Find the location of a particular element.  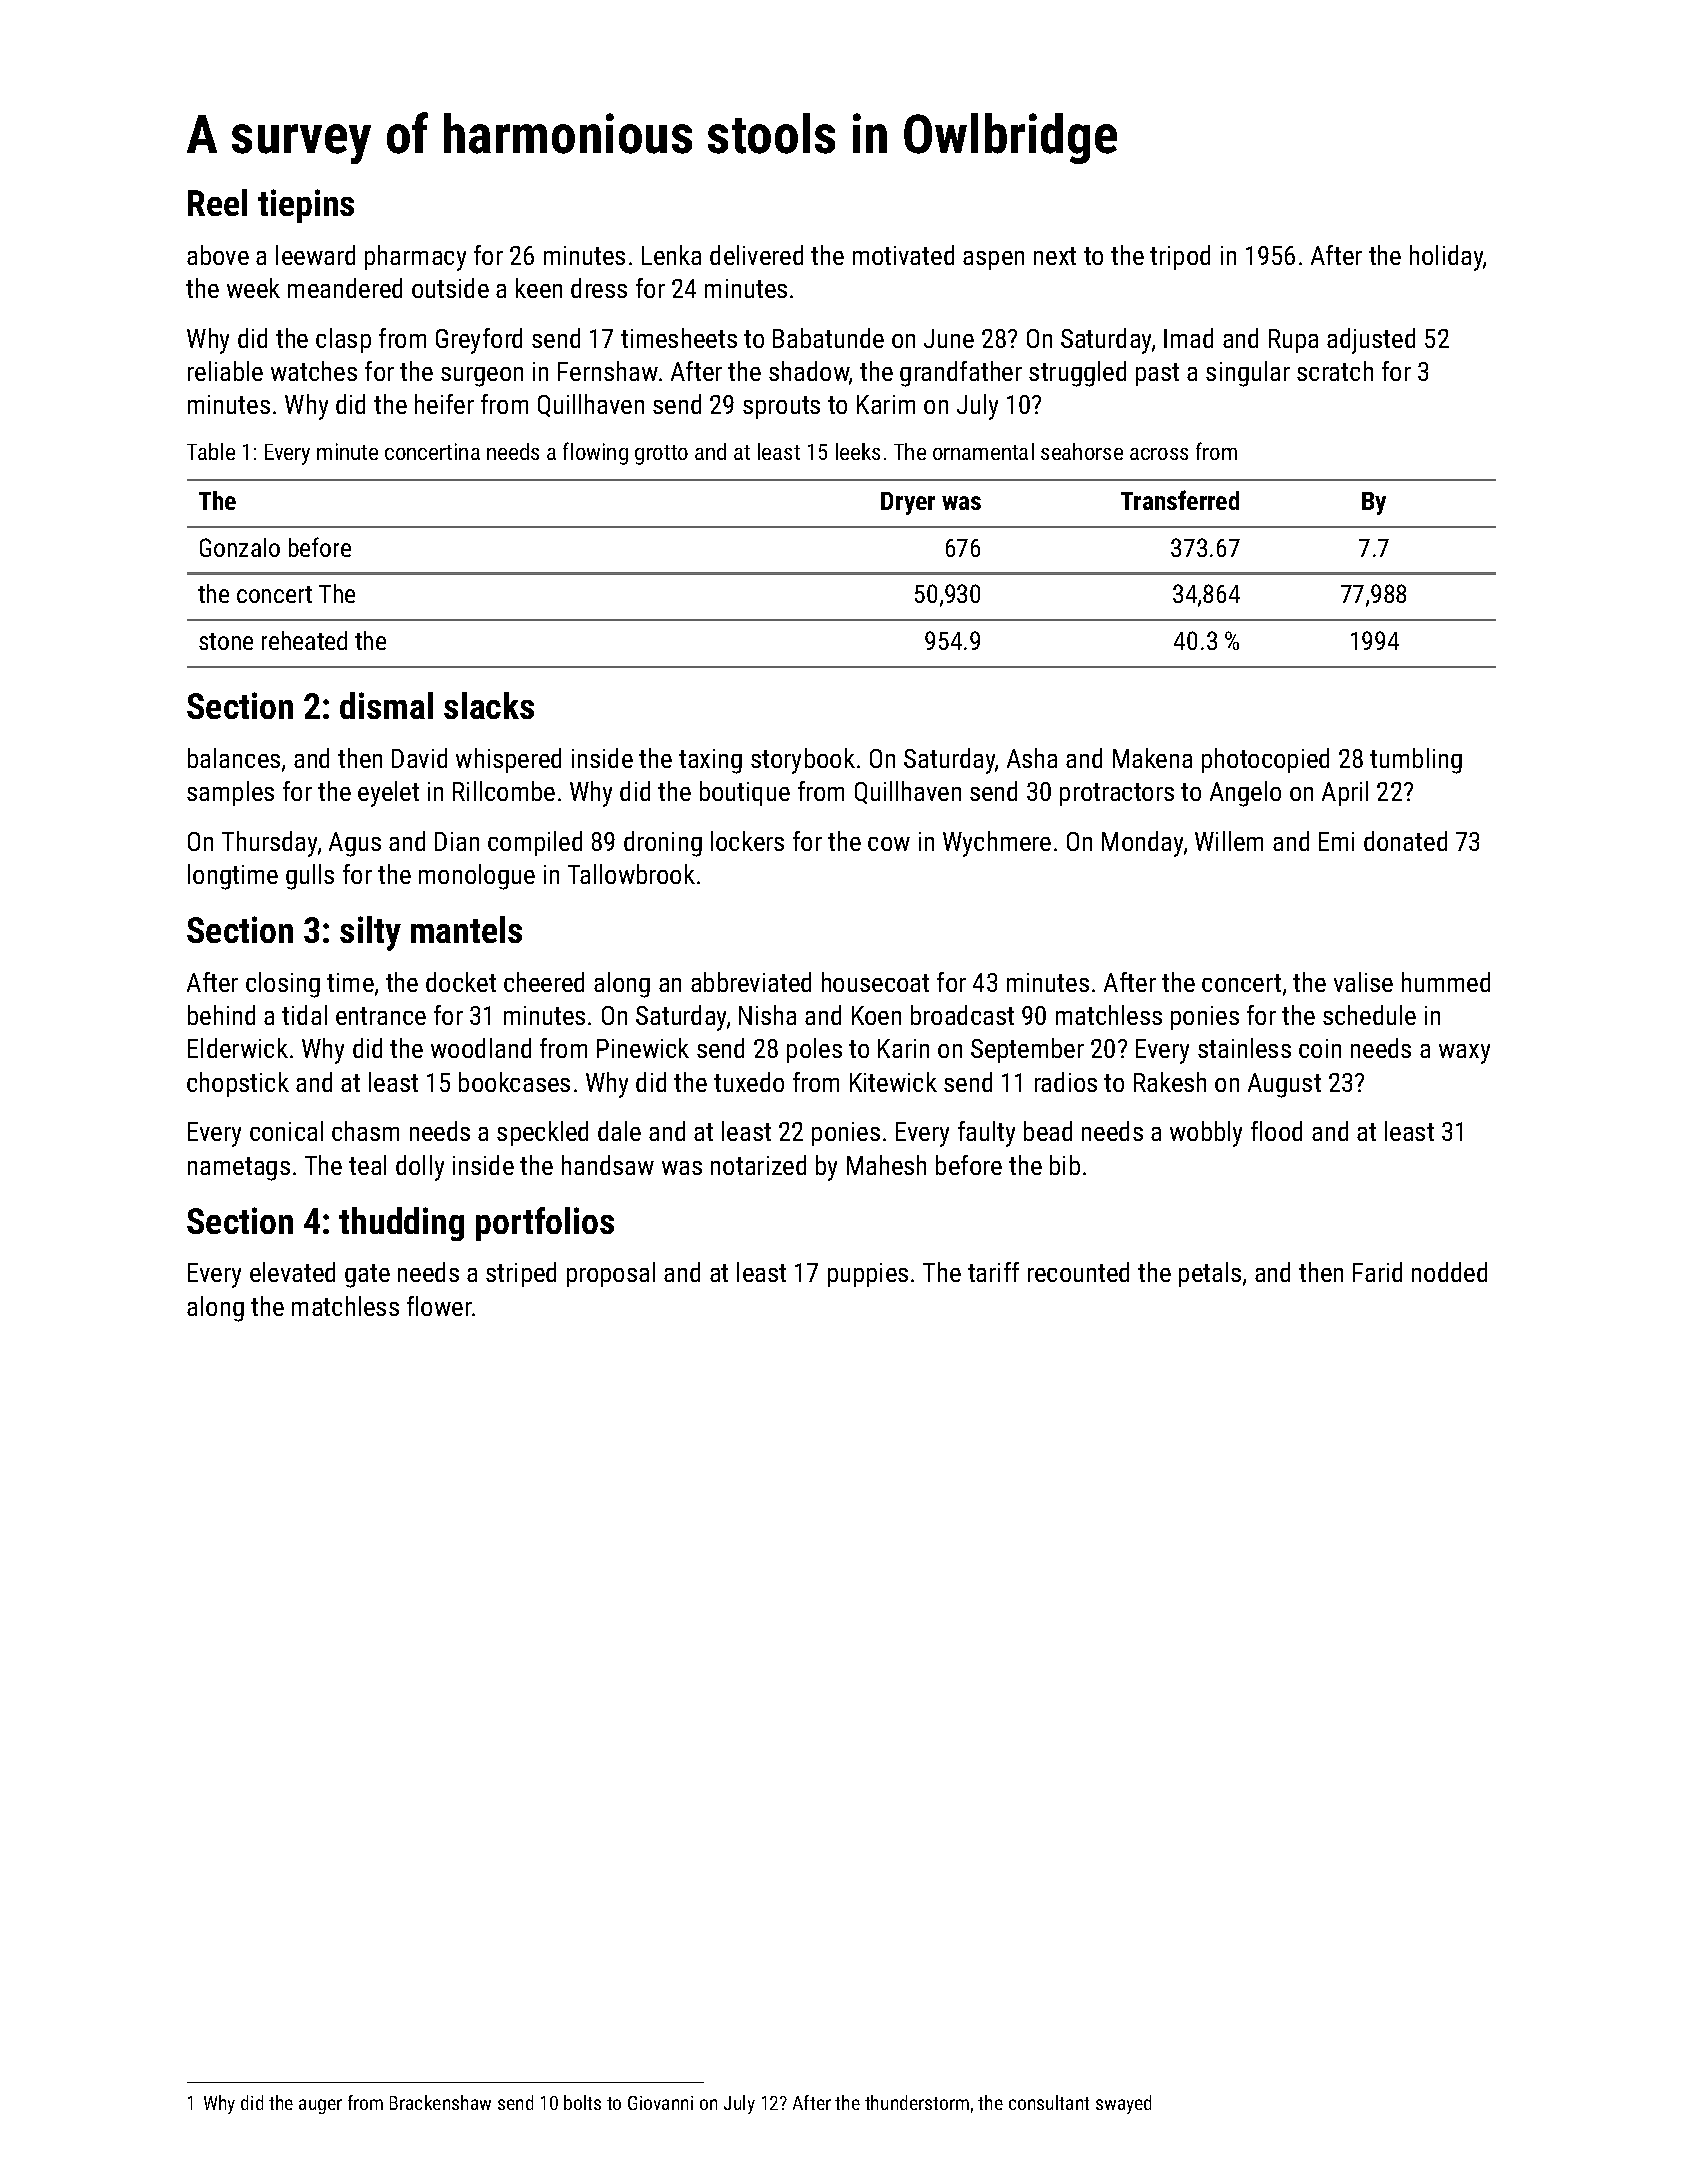

holiday is located at coordinates (1447, 258).
